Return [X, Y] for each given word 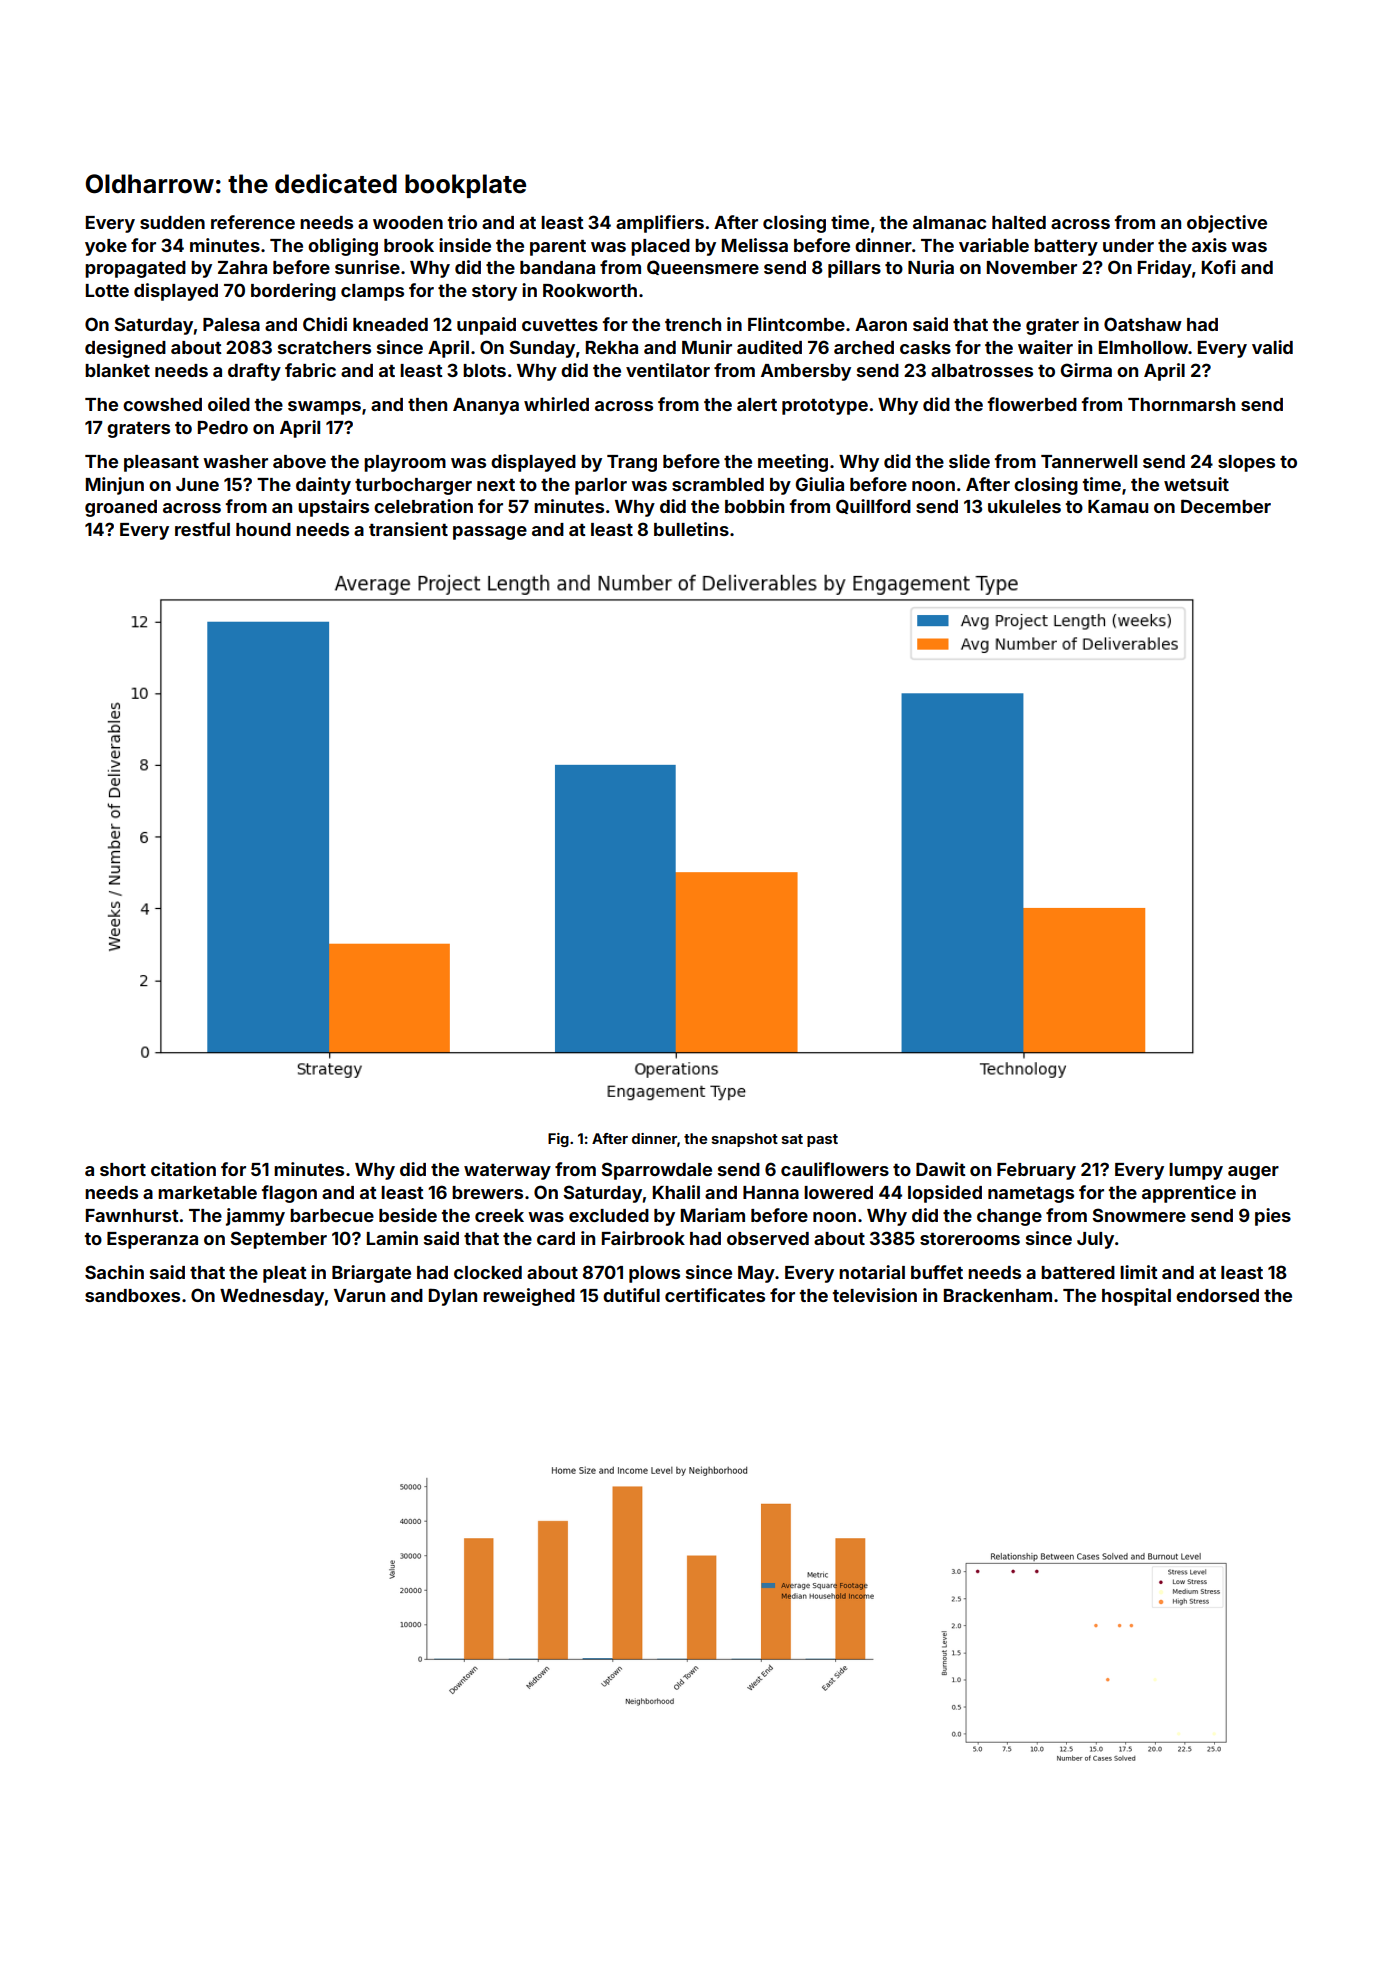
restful [202, 529]
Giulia [820, 484]
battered [1078, 1272]
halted [1019, 222]
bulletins [691, 529]
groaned [121, 508]
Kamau [1118, 506]
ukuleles [1024, 506]
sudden [172, 222]
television [874, 1295]
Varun [359, 1295]
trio [462, 222]
